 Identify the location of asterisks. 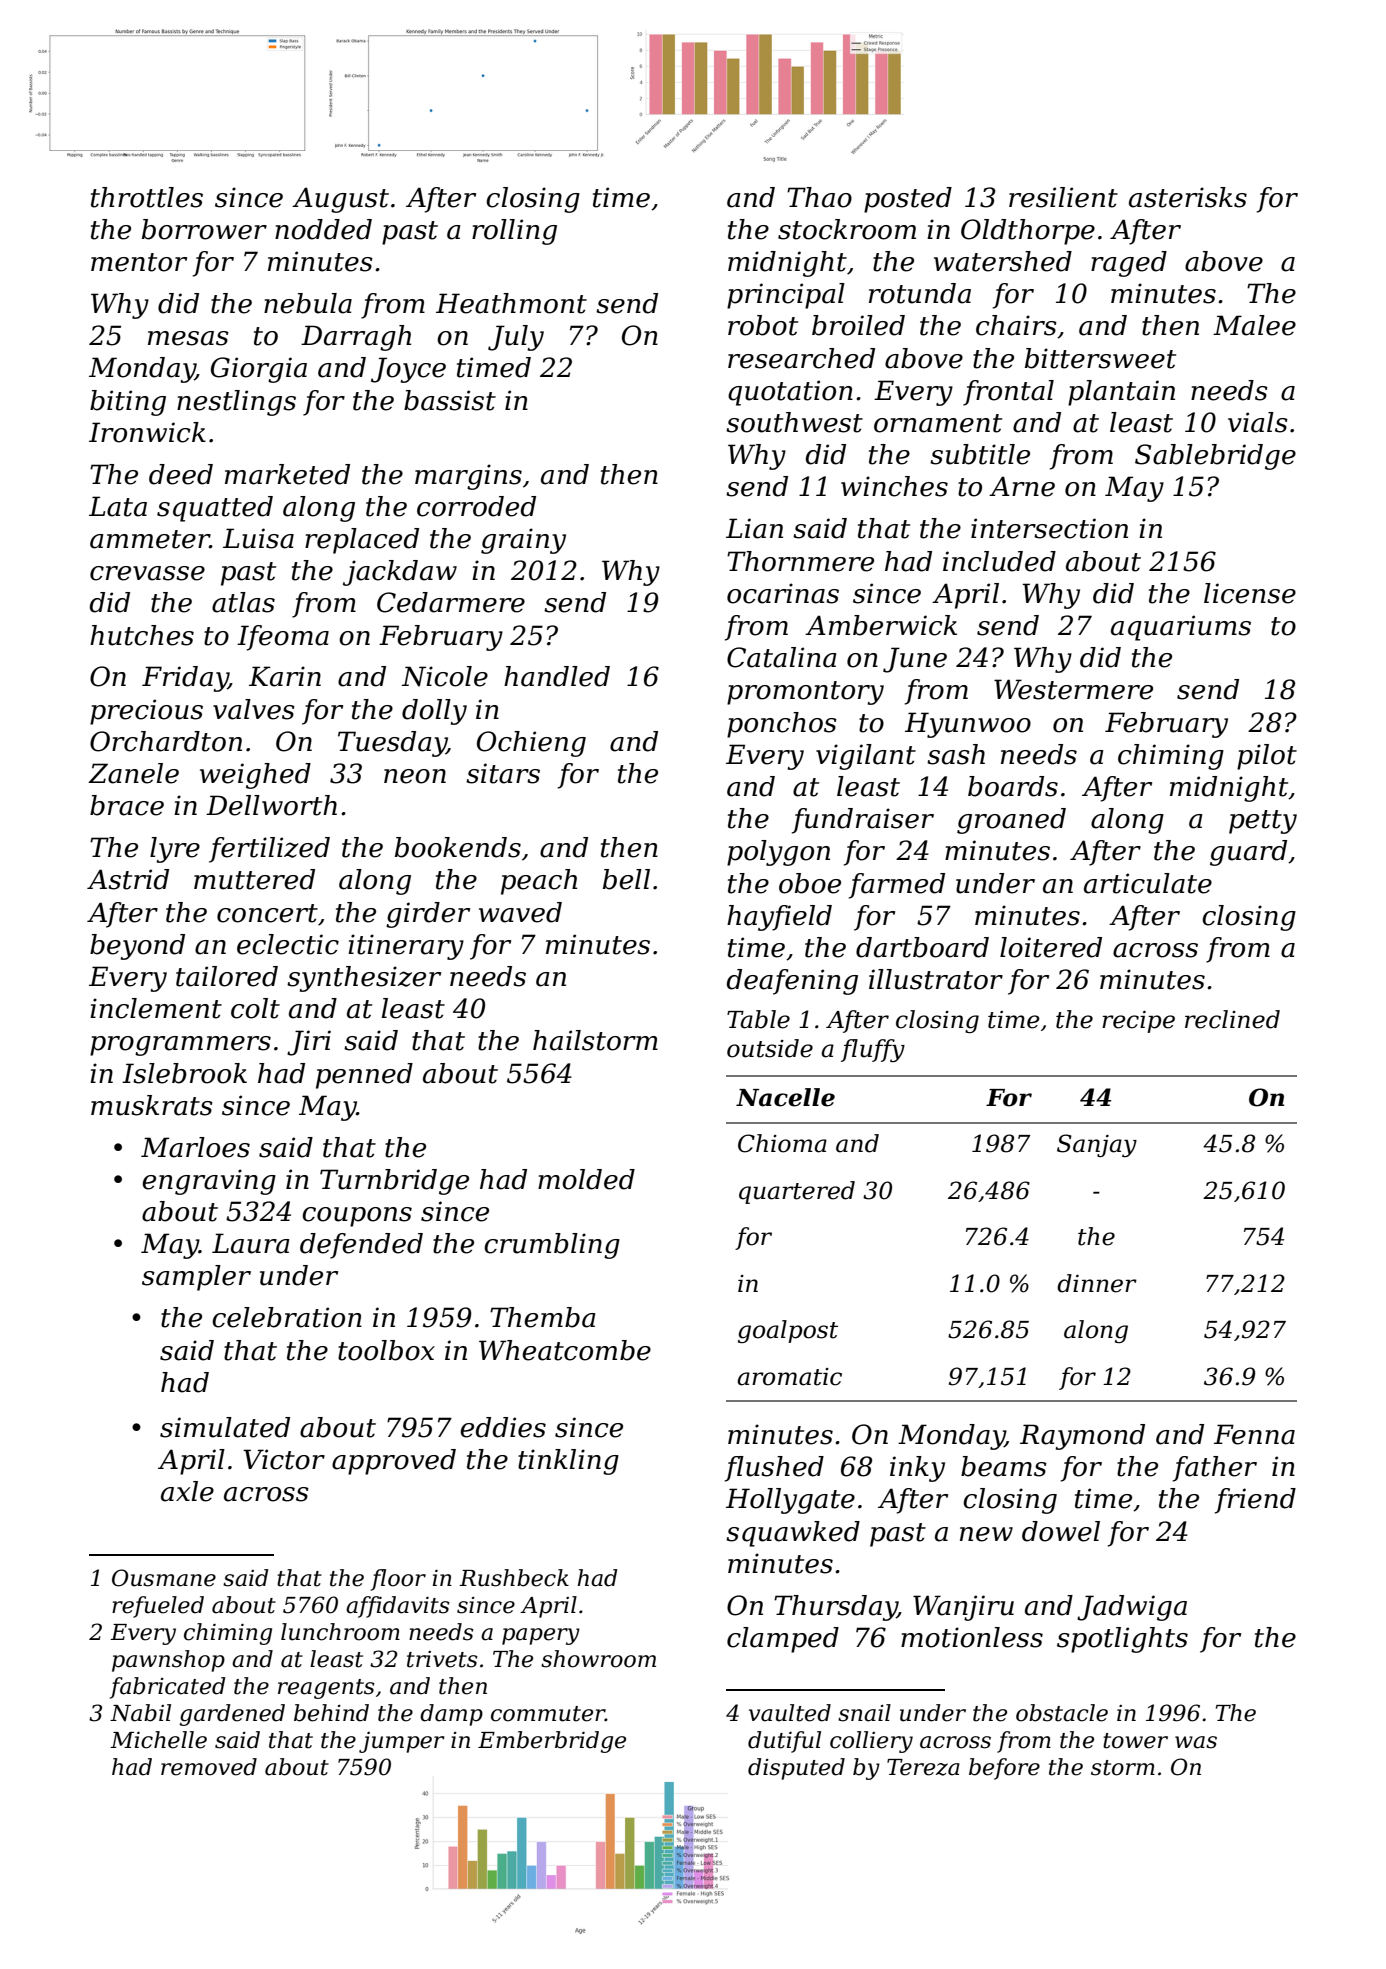
(1188, 197).
